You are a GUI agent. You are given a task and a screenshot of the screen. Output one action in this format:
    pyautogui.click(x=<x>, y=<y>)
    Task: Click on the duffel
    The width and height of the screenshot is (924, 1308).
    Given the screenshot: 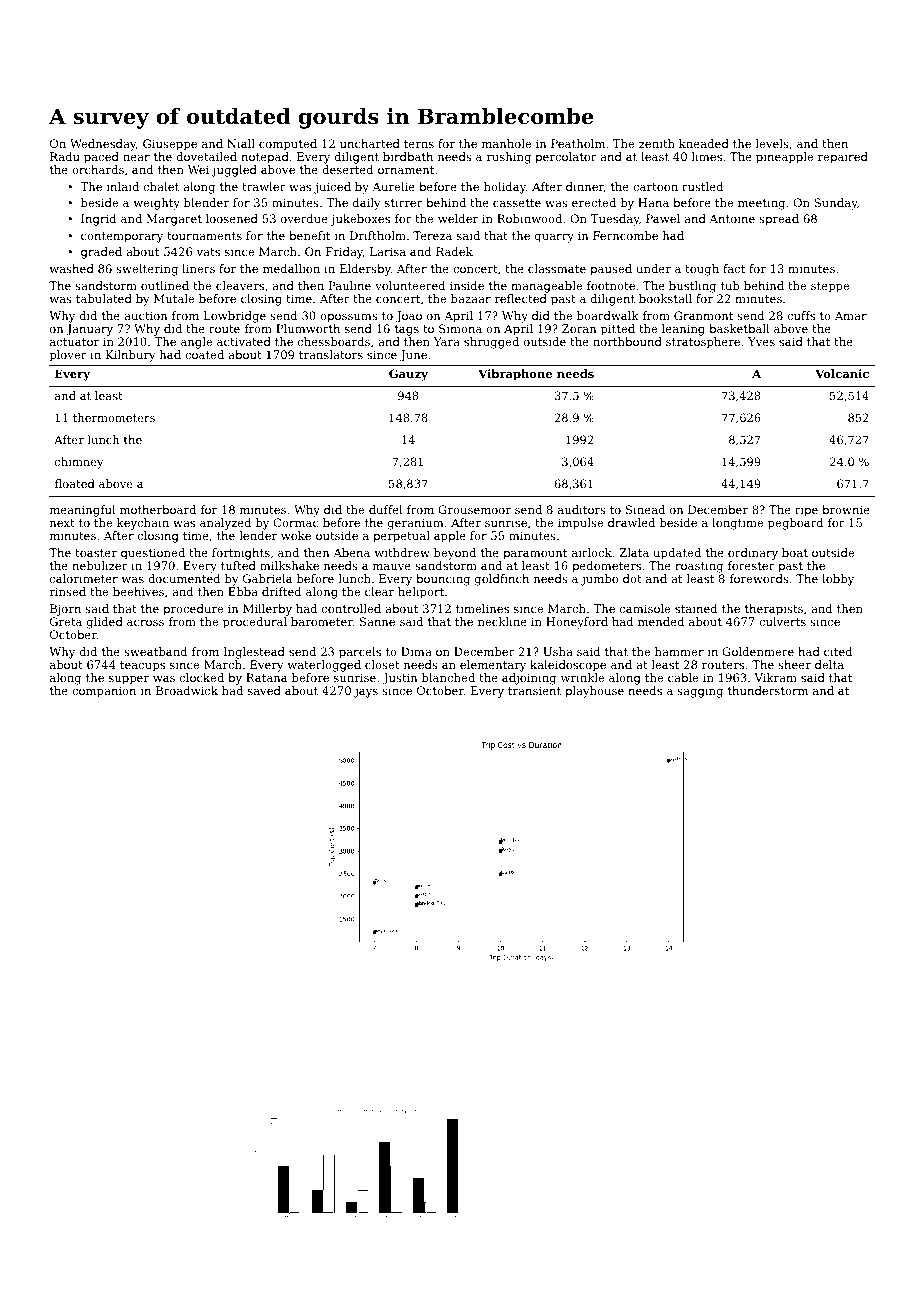 What is the action you would take?
    pyautogui.click(x=385, y=509)
